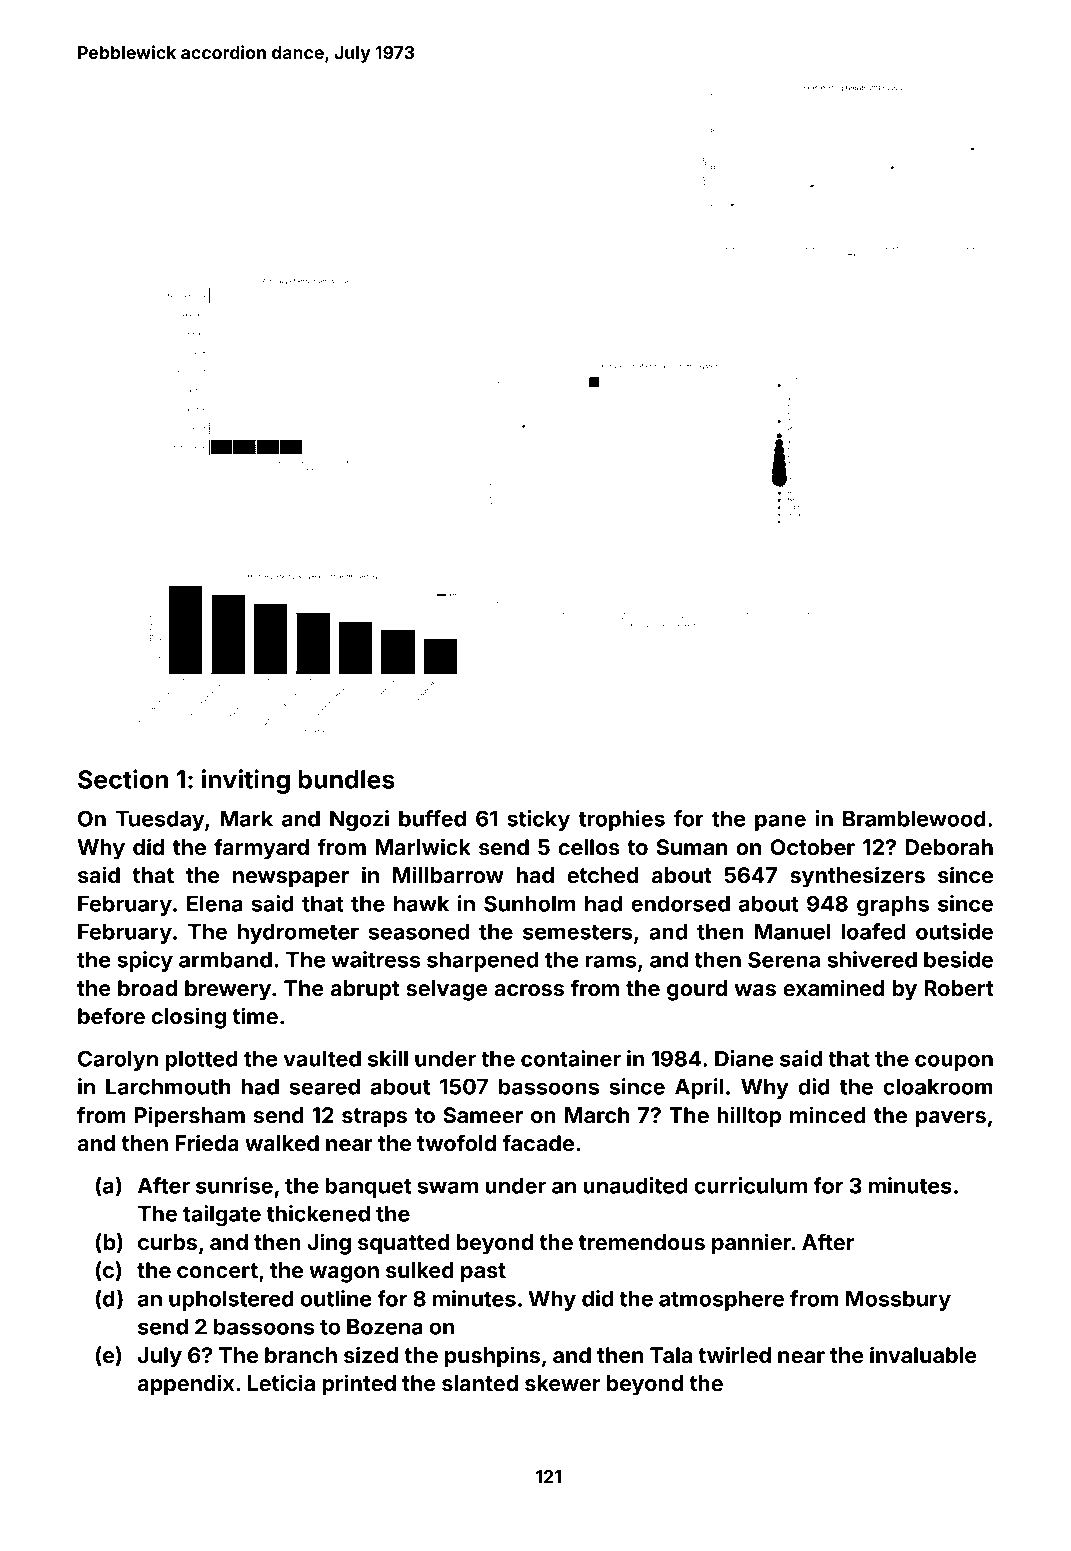  Describe the element at coordinates (301, 1355) in the image. I see `branch` at that location.
